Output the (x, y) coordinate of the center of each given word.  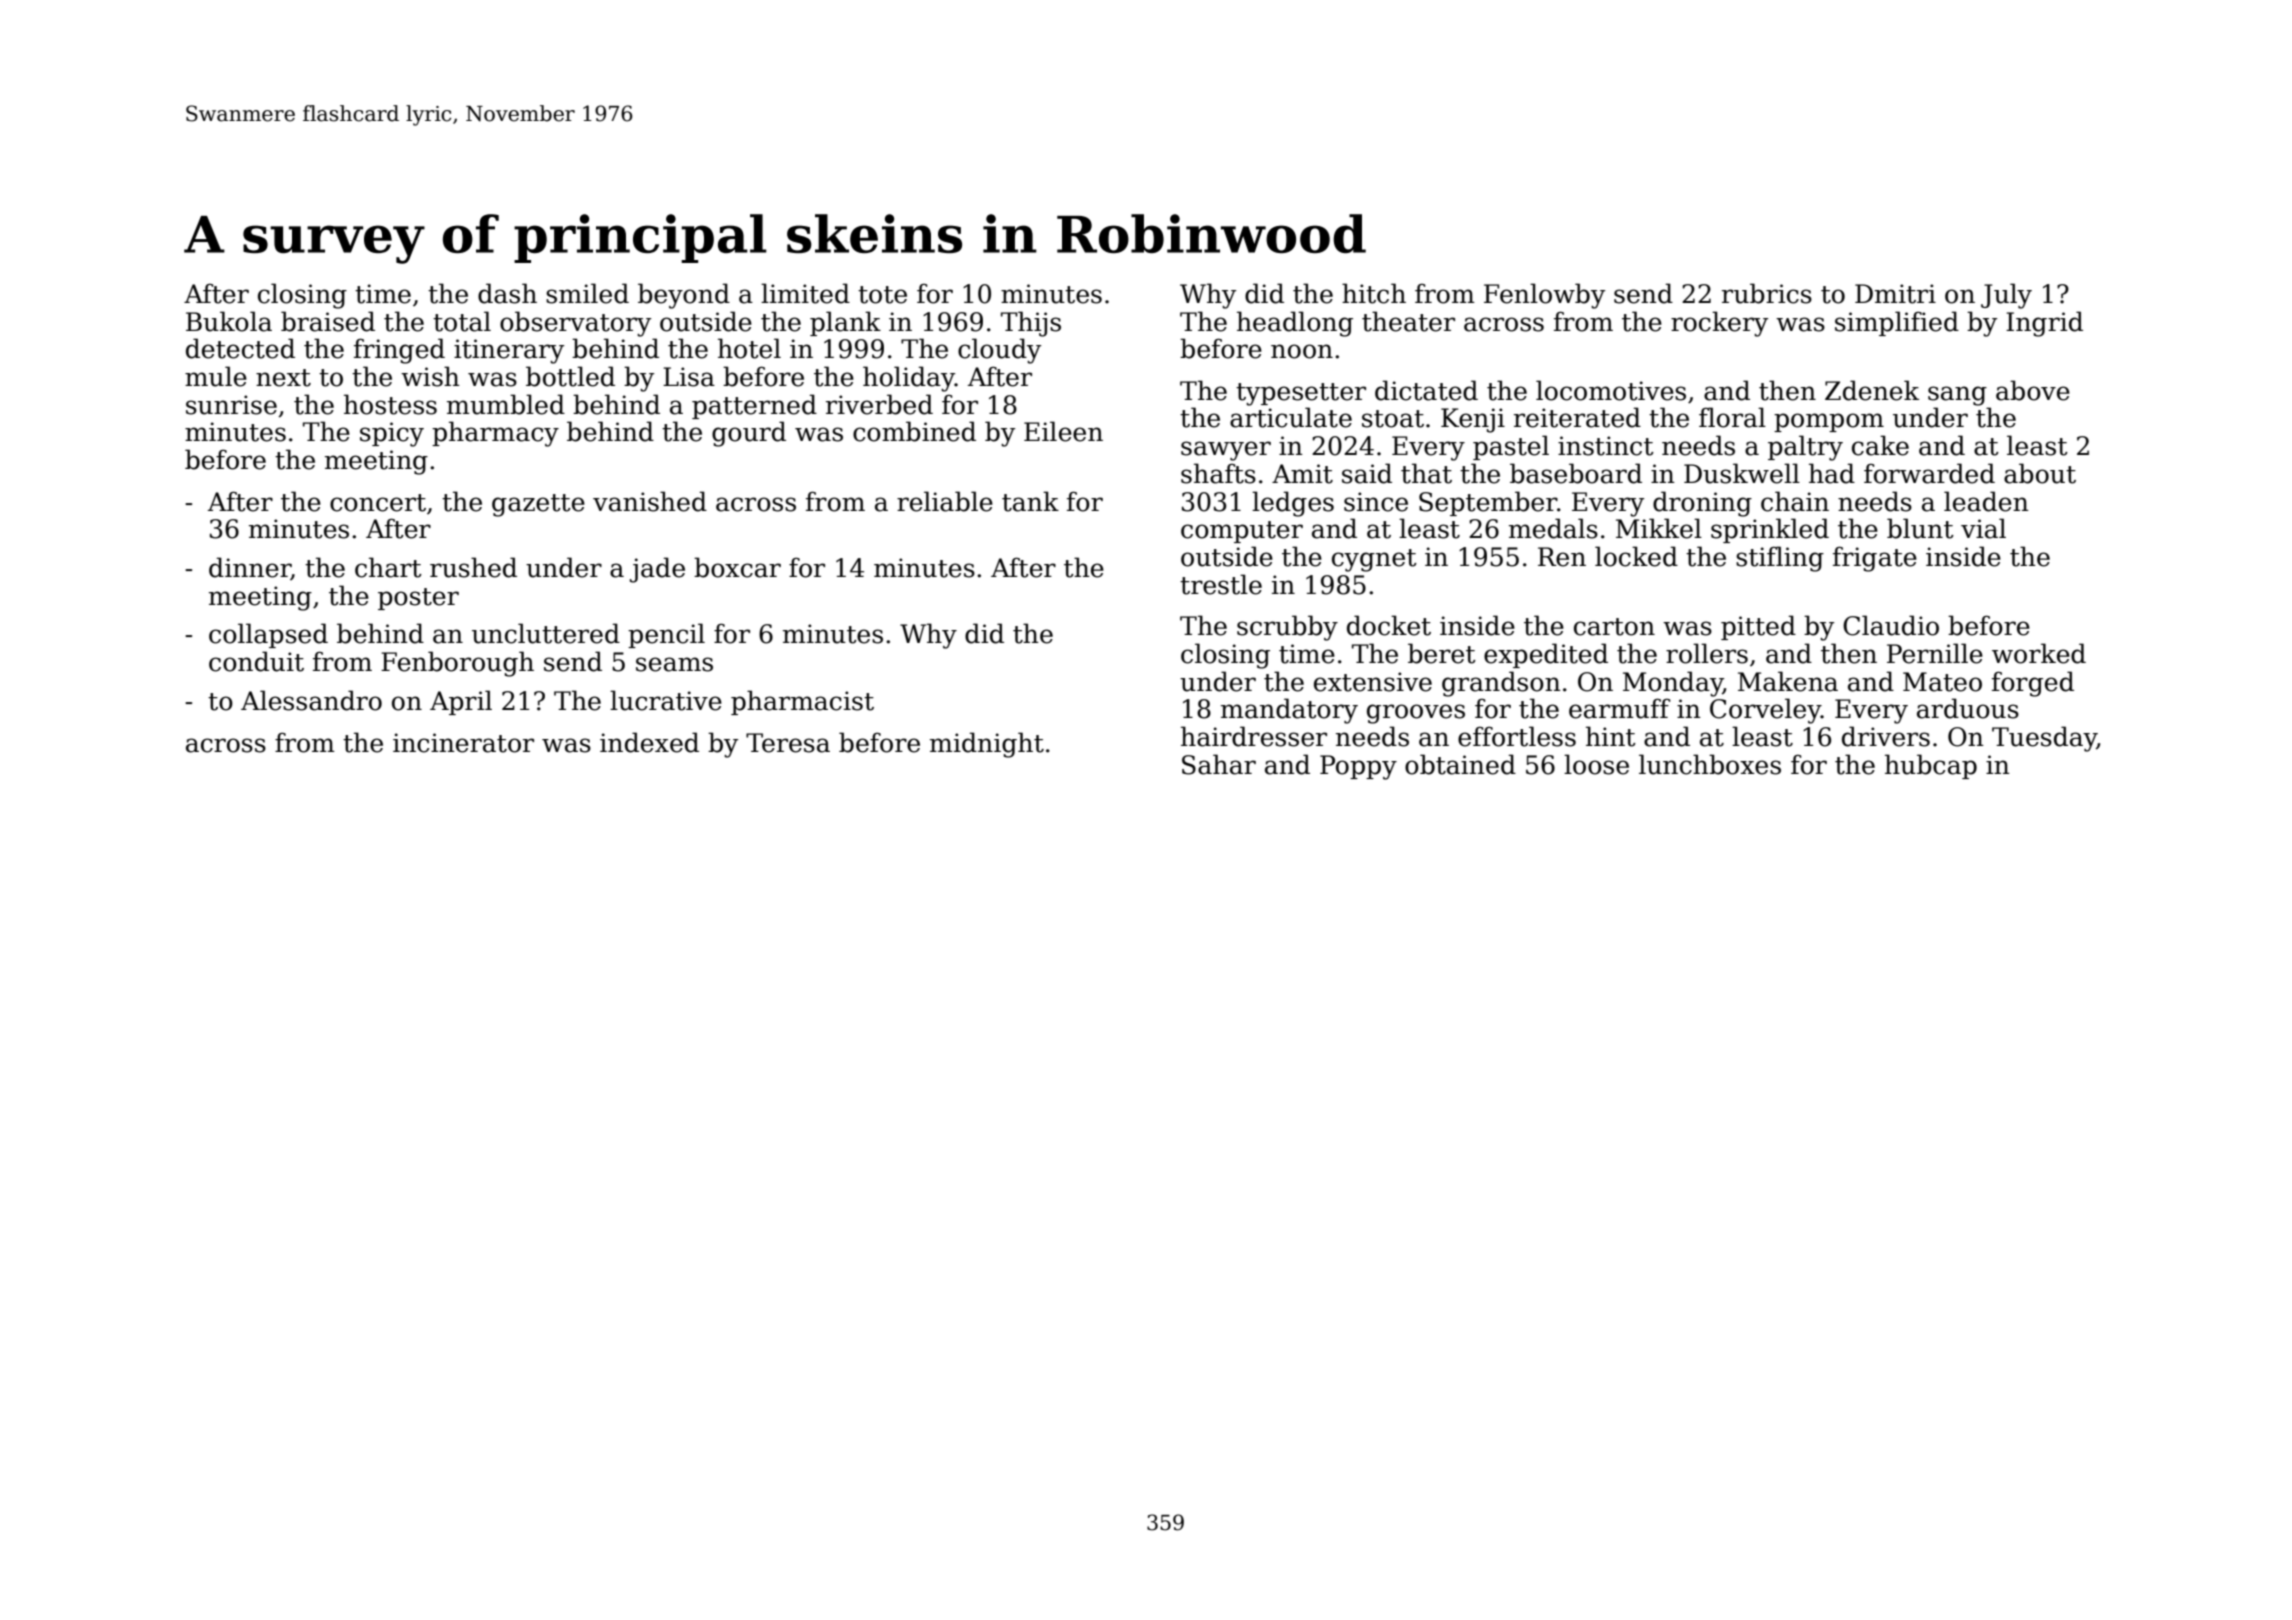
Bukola (229, 321)
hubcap (1931, 766)
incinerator (463, 743)
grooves (1416, 714)
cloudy (1000, 351)
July (2006, 296)
